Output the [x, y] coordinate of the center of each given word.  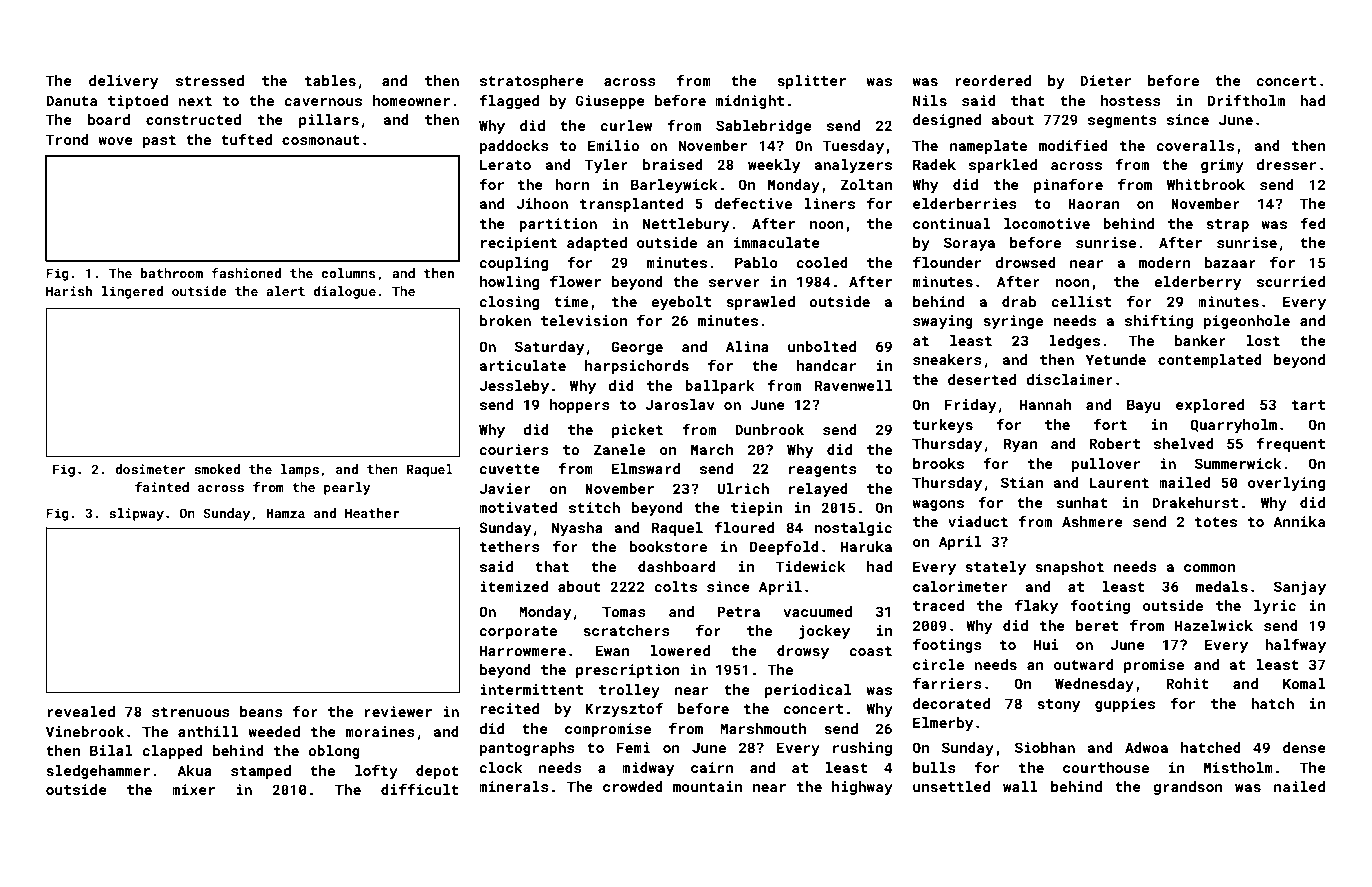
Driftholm [1246, 100]
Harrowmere [523, 650]
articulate [523, 365]
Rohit [1187, 683]
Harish [69, 291]
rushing [862, 749]
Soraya [969, 244]
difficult [420, 789]
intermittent [531, 689]
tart [1308, 405]
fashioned [246, 273]
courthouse [1106, 767]
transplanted [631, 205]
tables [330, 80]
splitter [811, 82]
